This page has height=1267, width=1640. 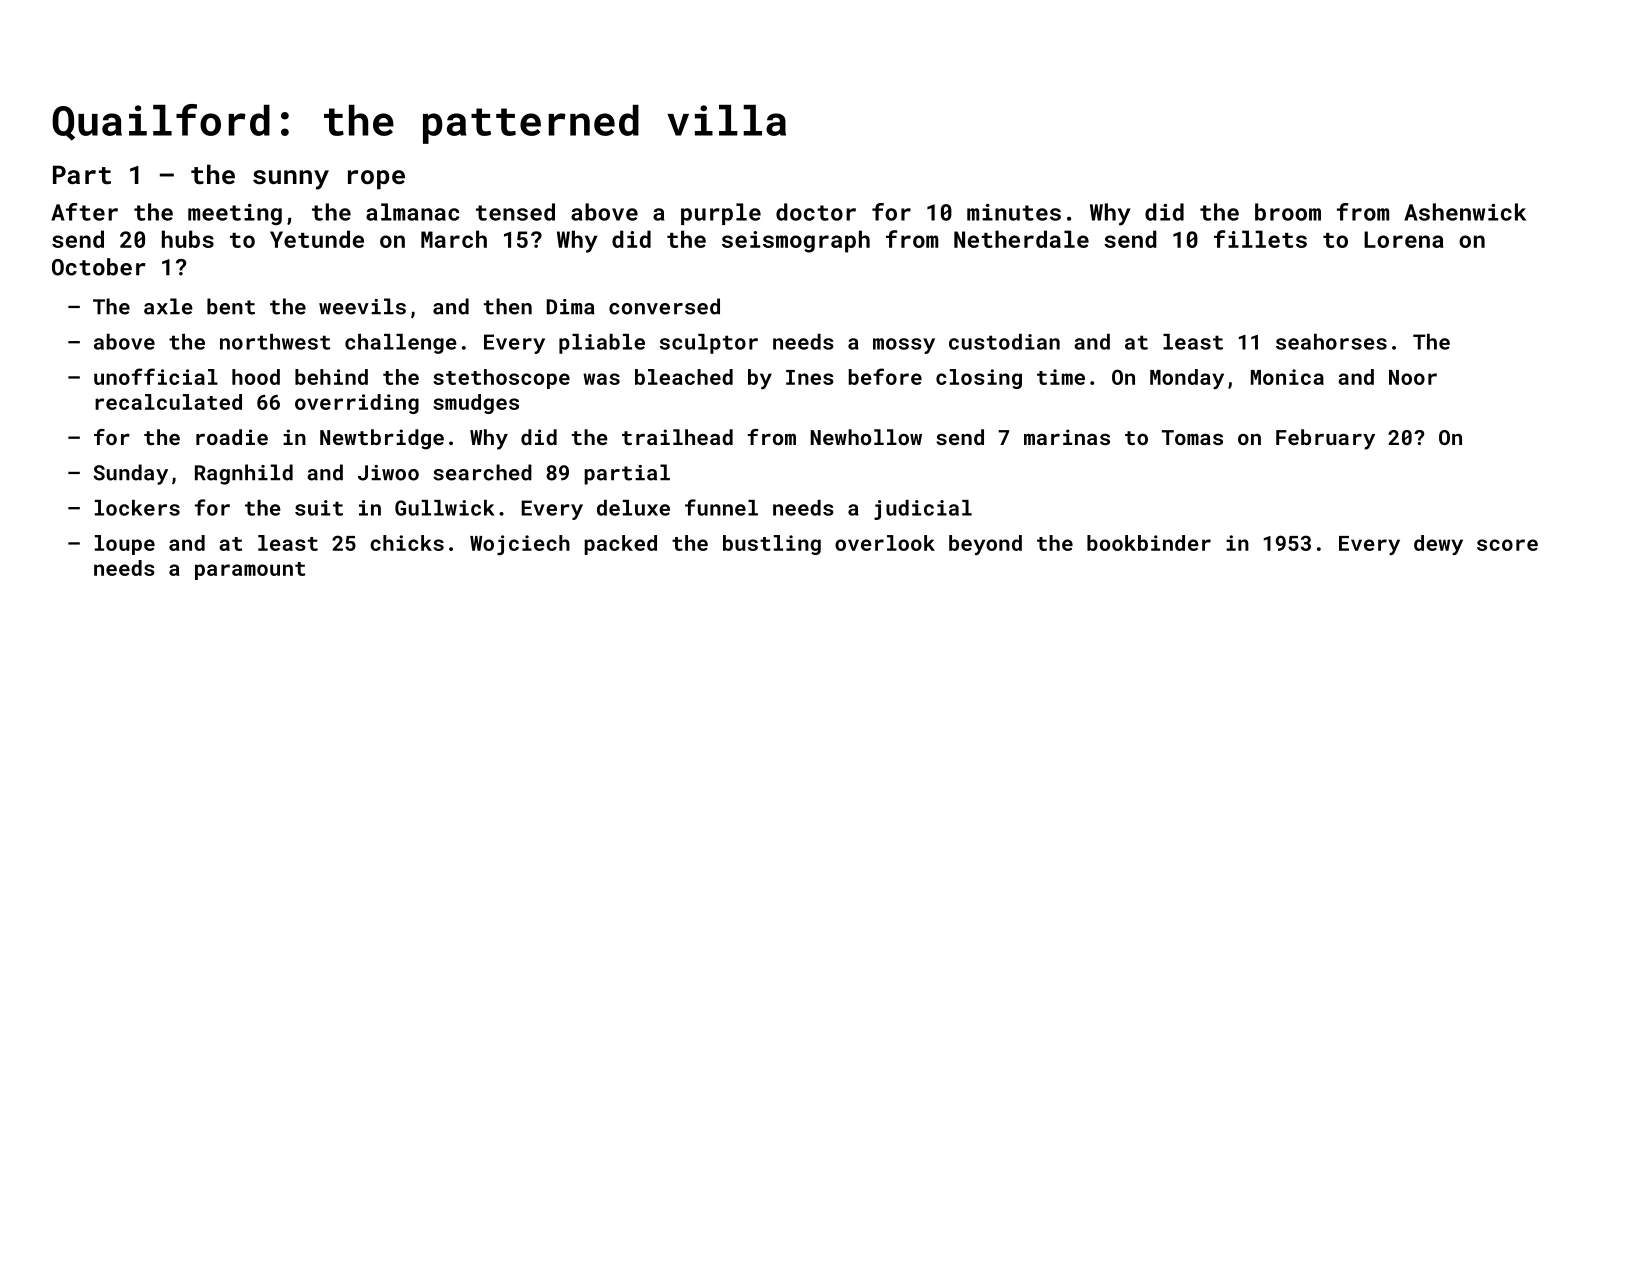 What do you see at coordinates (1325, 439) in the page?
I see `February` at bounding box center [1325, 439].
